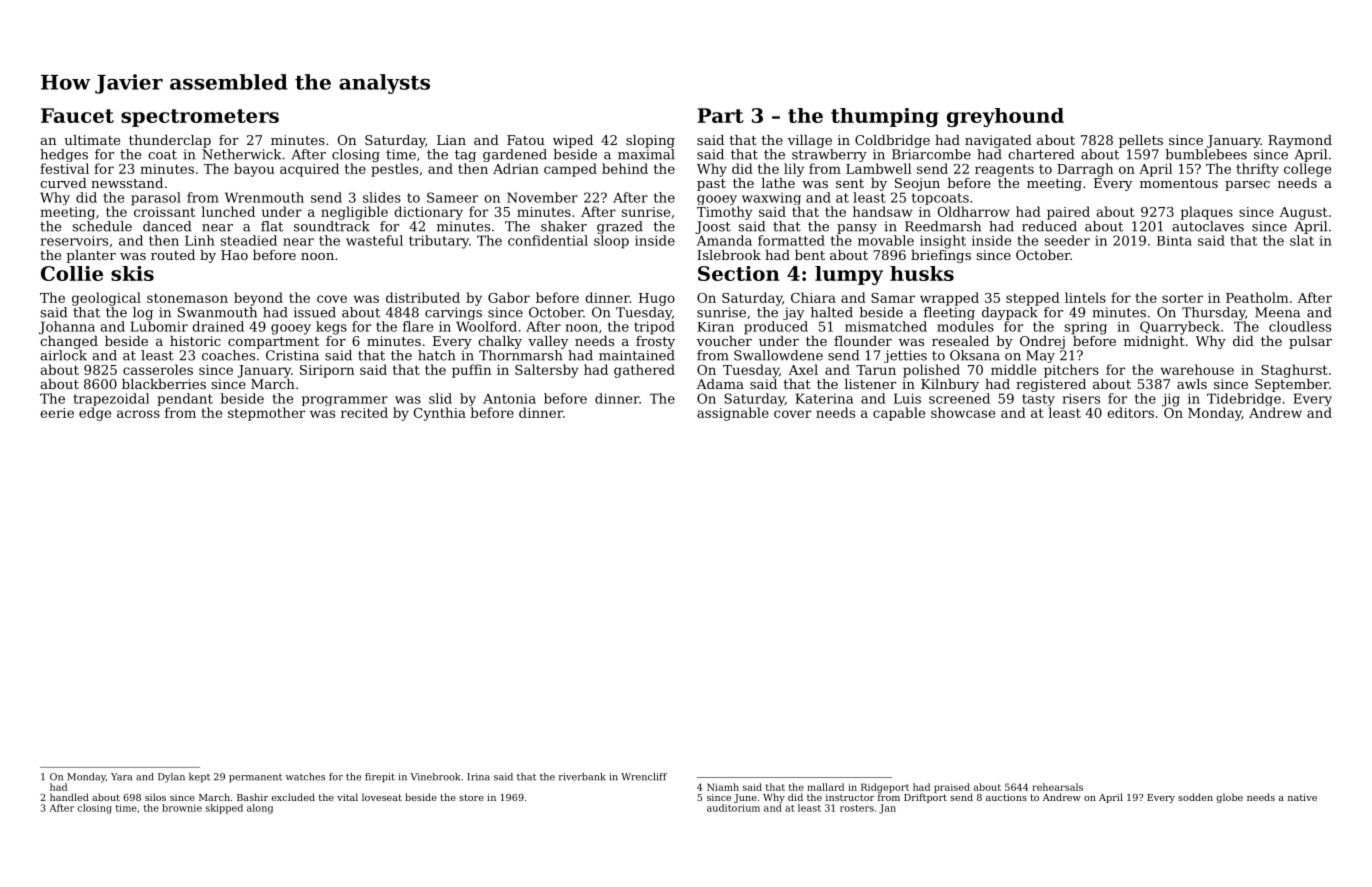 This screenshot has width=1372, height=887. I want to click on Gabor, so click(509, 297).
